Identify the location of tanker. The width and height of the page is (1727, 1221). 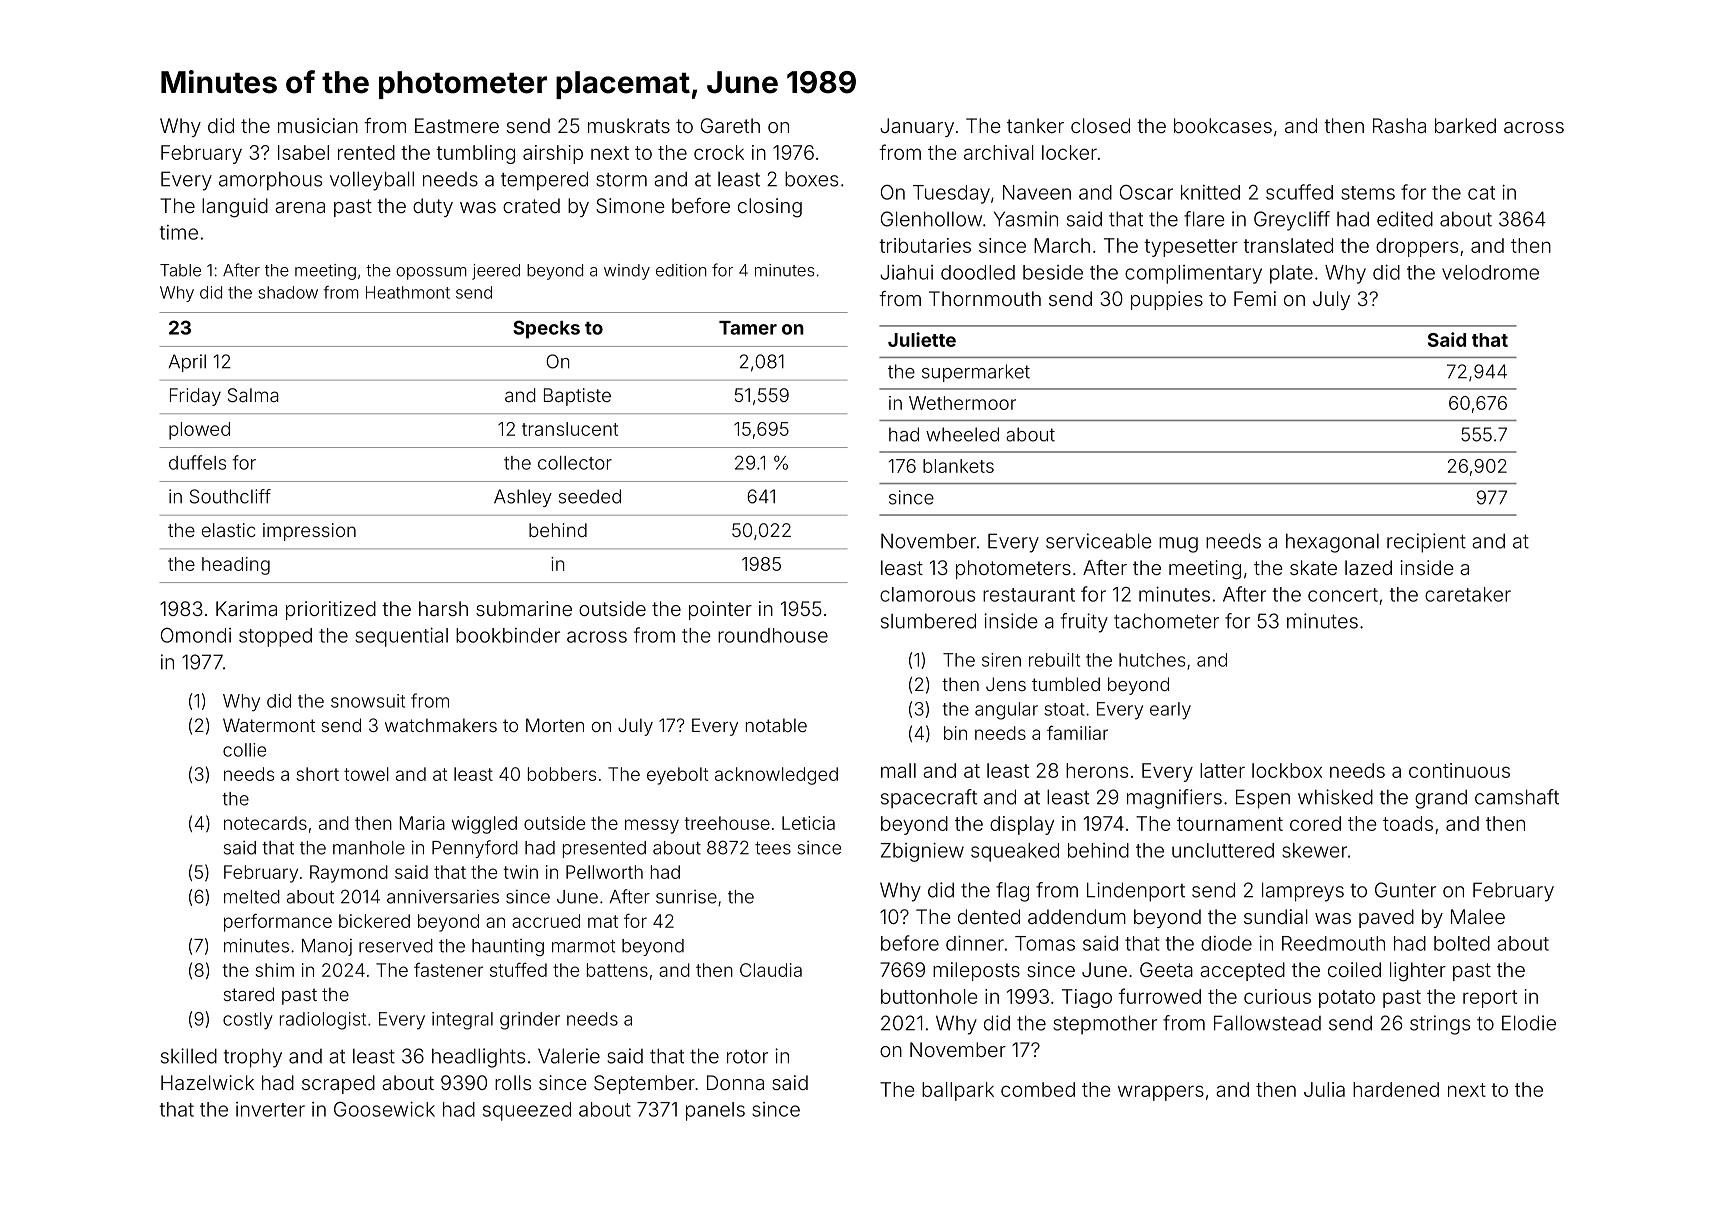
(1035, 125).
